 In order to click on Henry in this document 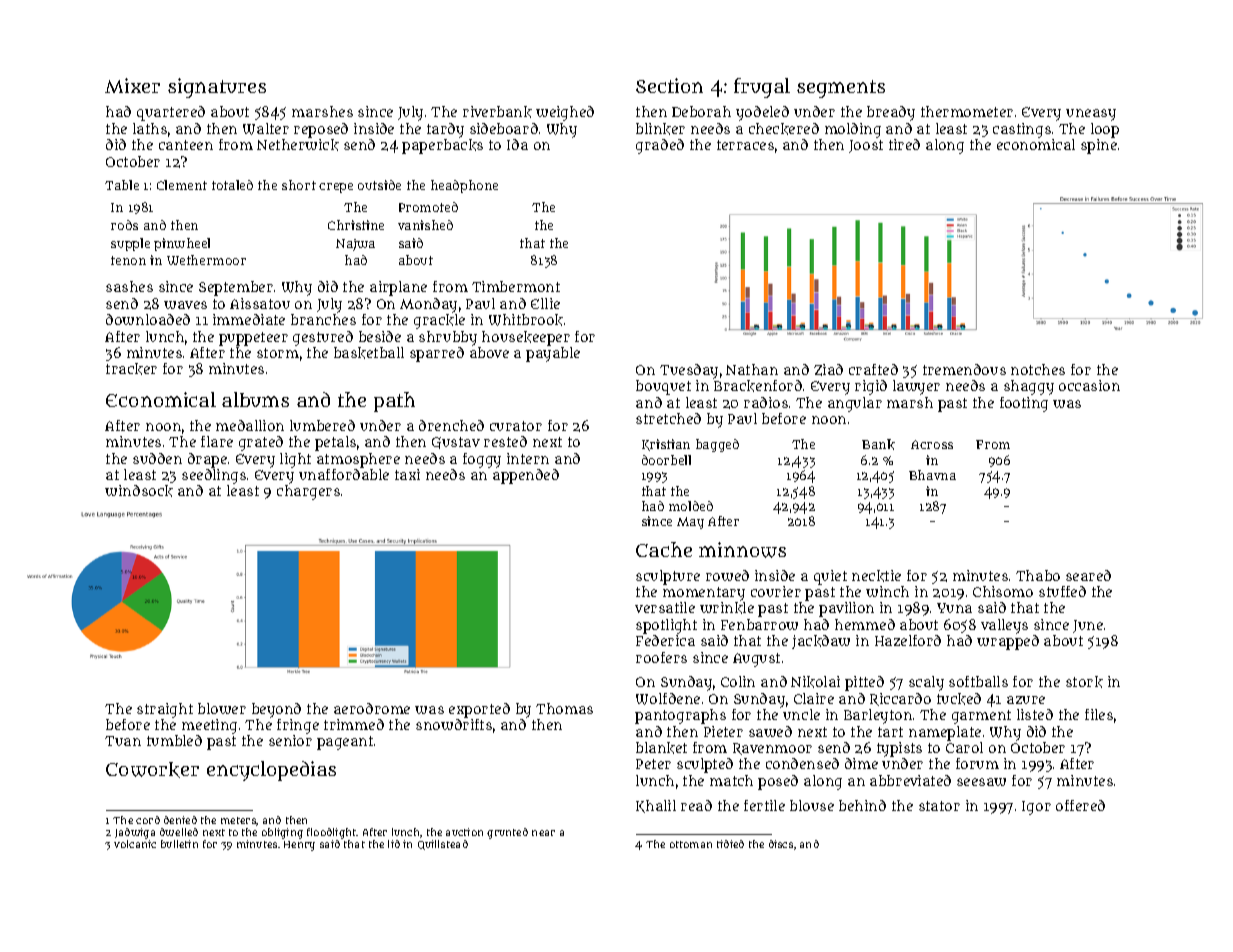, I will do `click(299, 846)`.
